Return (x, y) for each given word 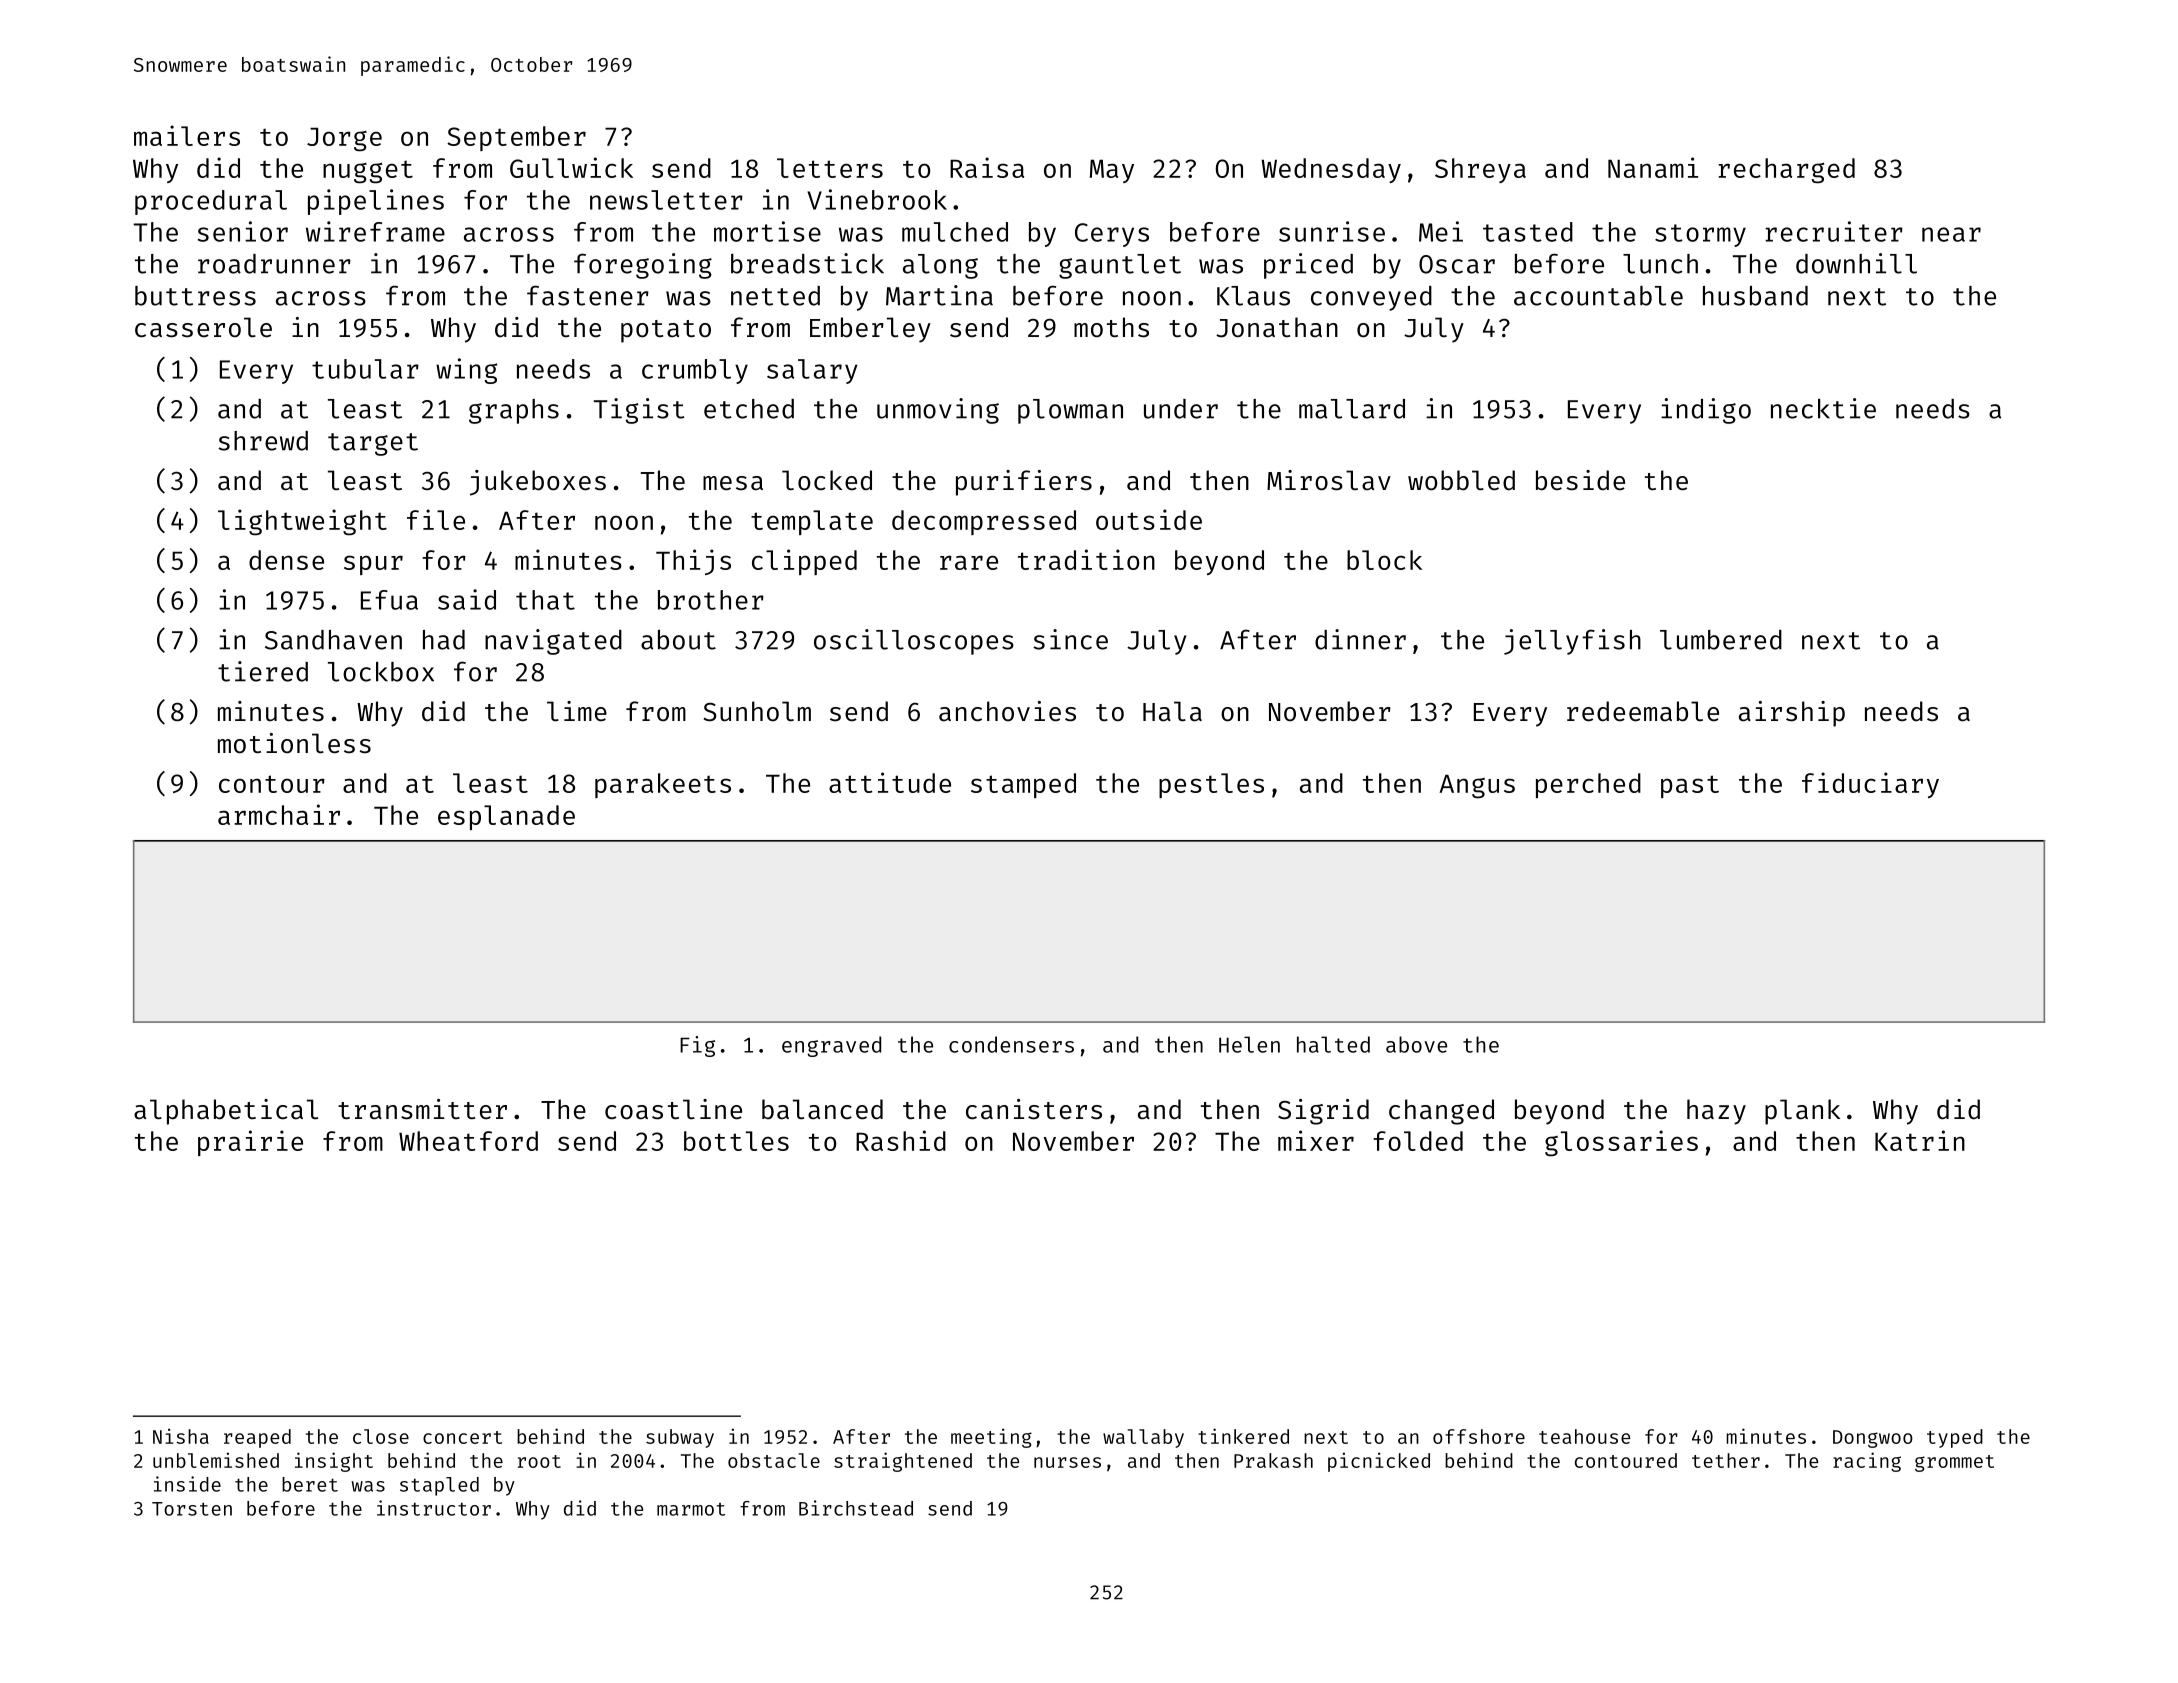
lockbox (381, 672)
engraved (831, 1046)
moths (1111, 327)
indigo (1706, 411)
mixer (1316, 1140)
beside (1580, 480)
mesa (733, 483)
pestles (1211, 785)
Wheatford (468, 1141)
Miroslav (1329, 480)
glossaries (1621, 1143)
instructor (434, 1508)
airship (1792, 714)
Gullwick (571, 167)
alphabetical (226, 1112)
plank (1802, 1112)
